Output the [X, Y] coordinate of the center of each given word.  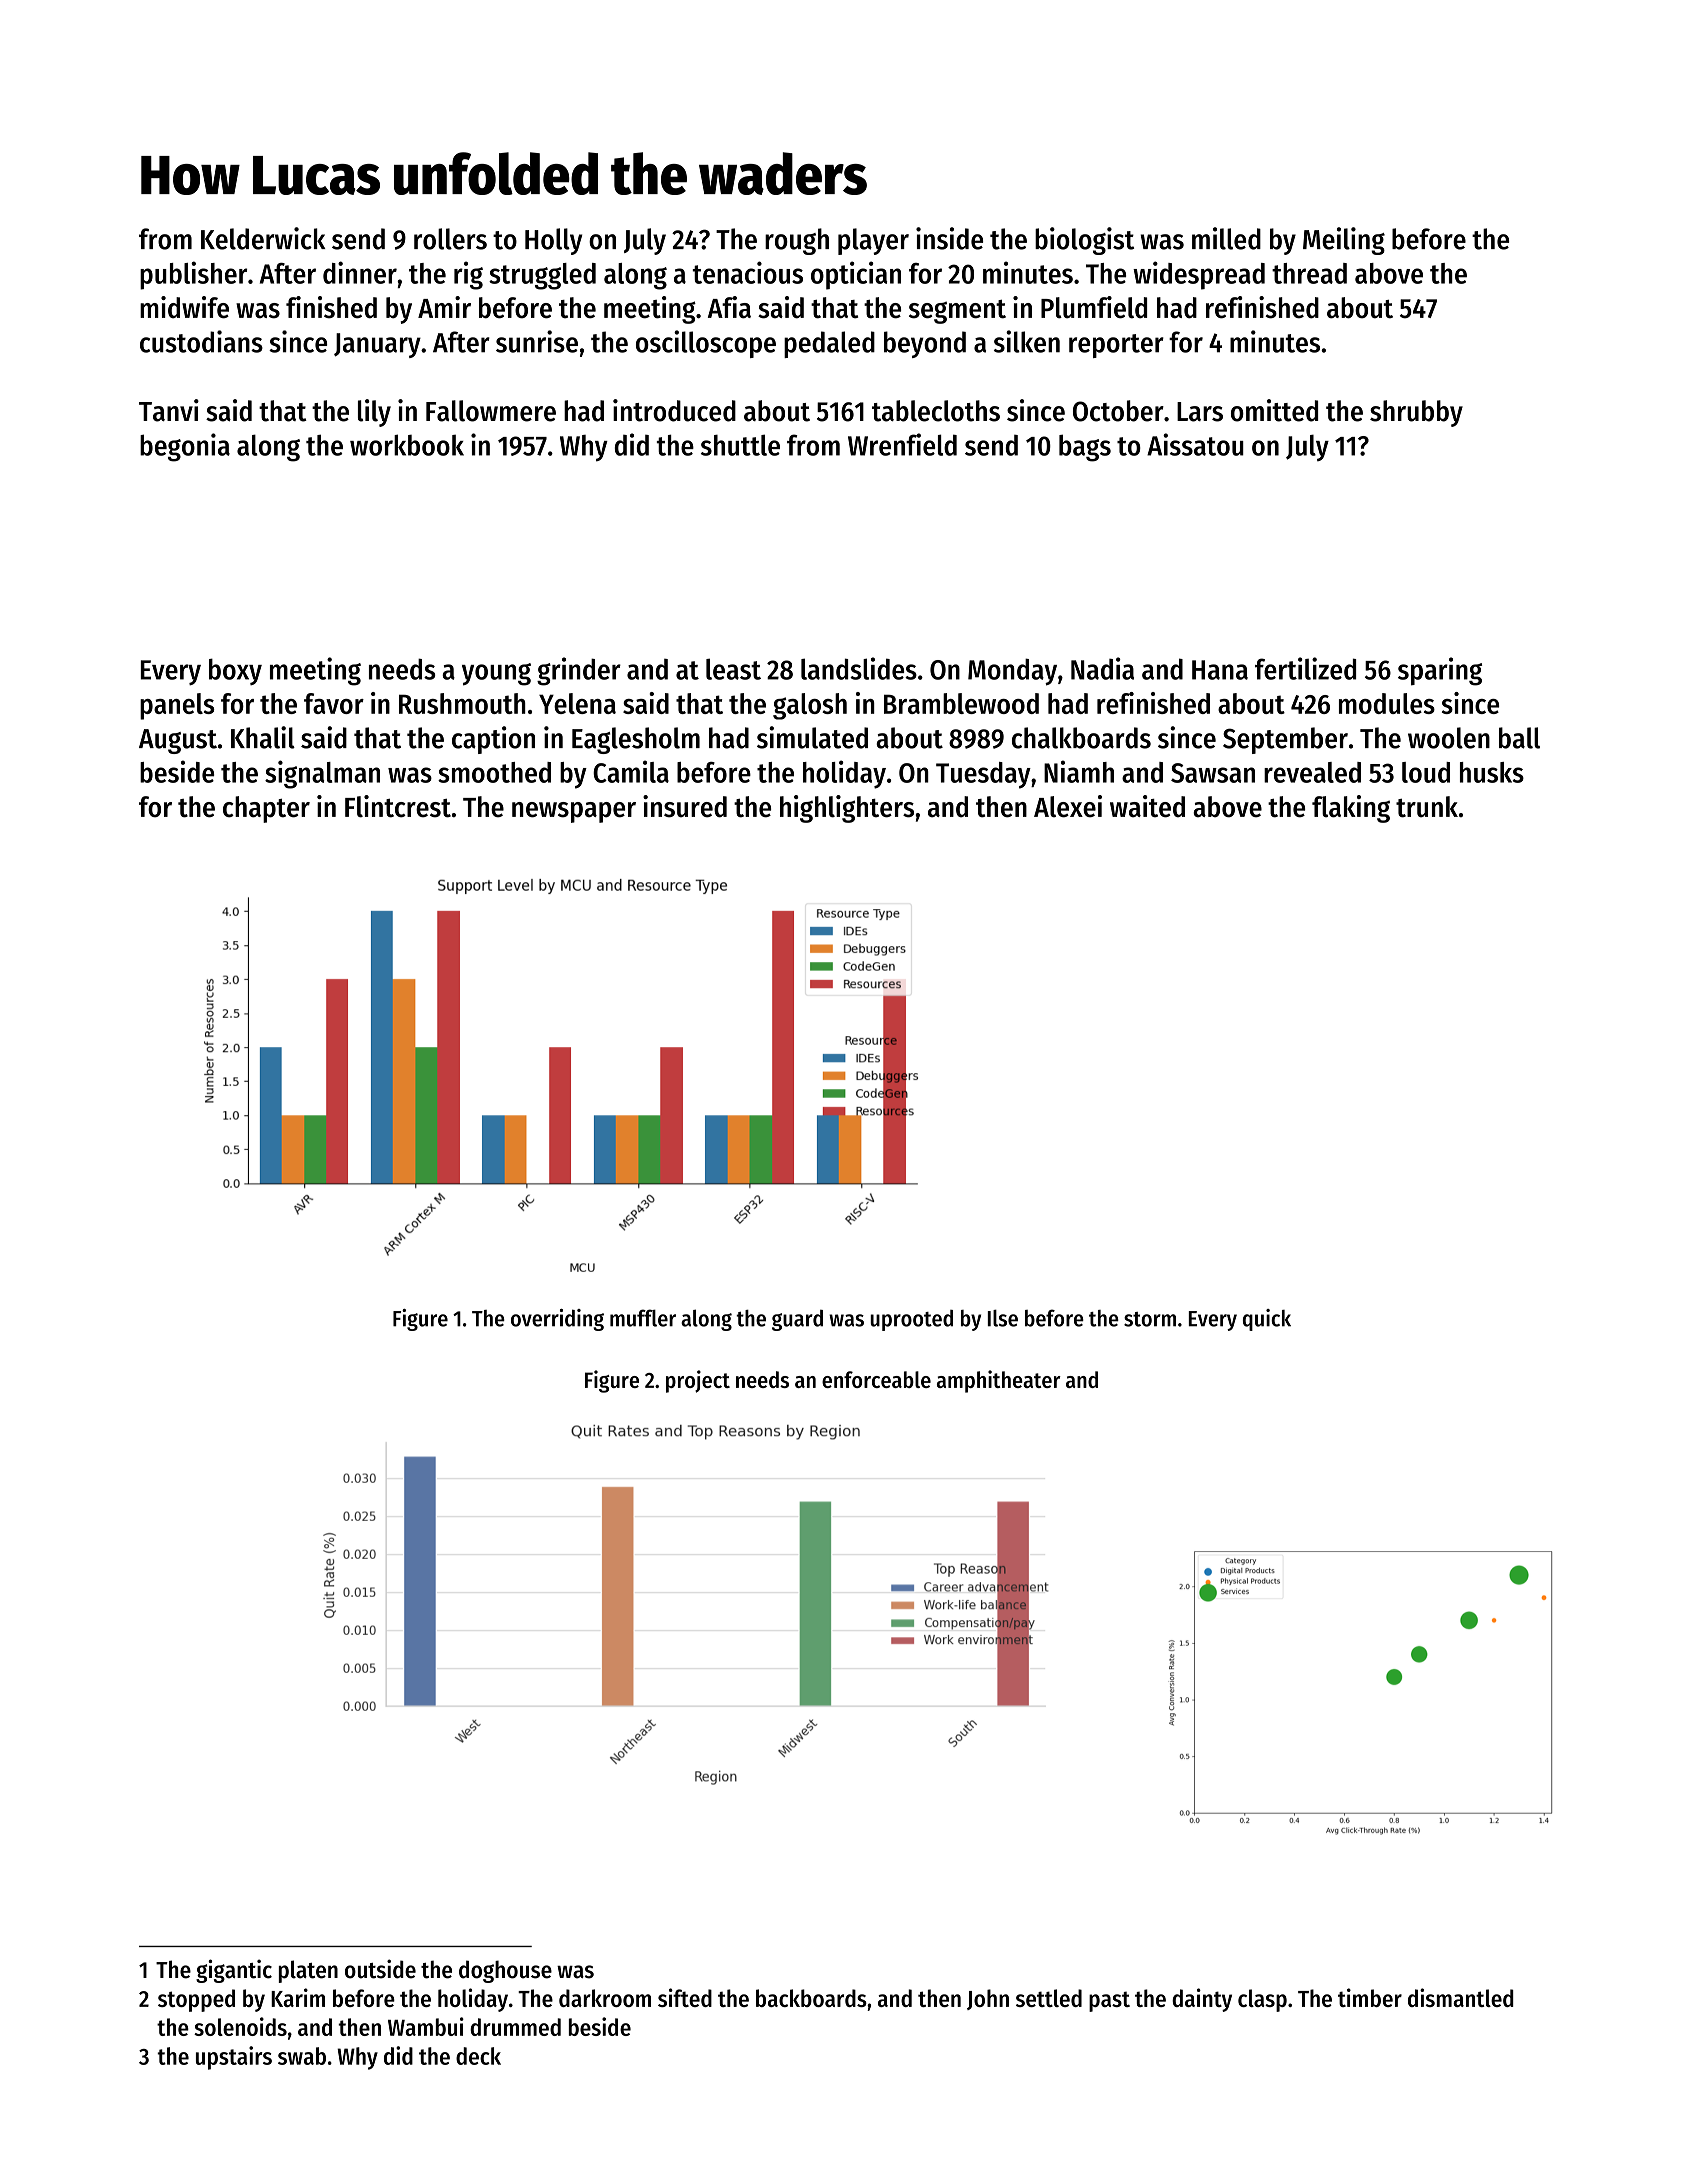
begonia [185, 447]
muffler [643, 1318]
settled [1049, 1998]
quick [1267, 1320]
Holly [553, 241]
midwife [184, 307]
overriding [557, 1320]
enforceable [876, 1379]
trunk [1427, 807]
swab [302, 2056]
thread [1309, 273]
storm [1150, 1319]
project [698, 1381]
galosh [810, 706]
